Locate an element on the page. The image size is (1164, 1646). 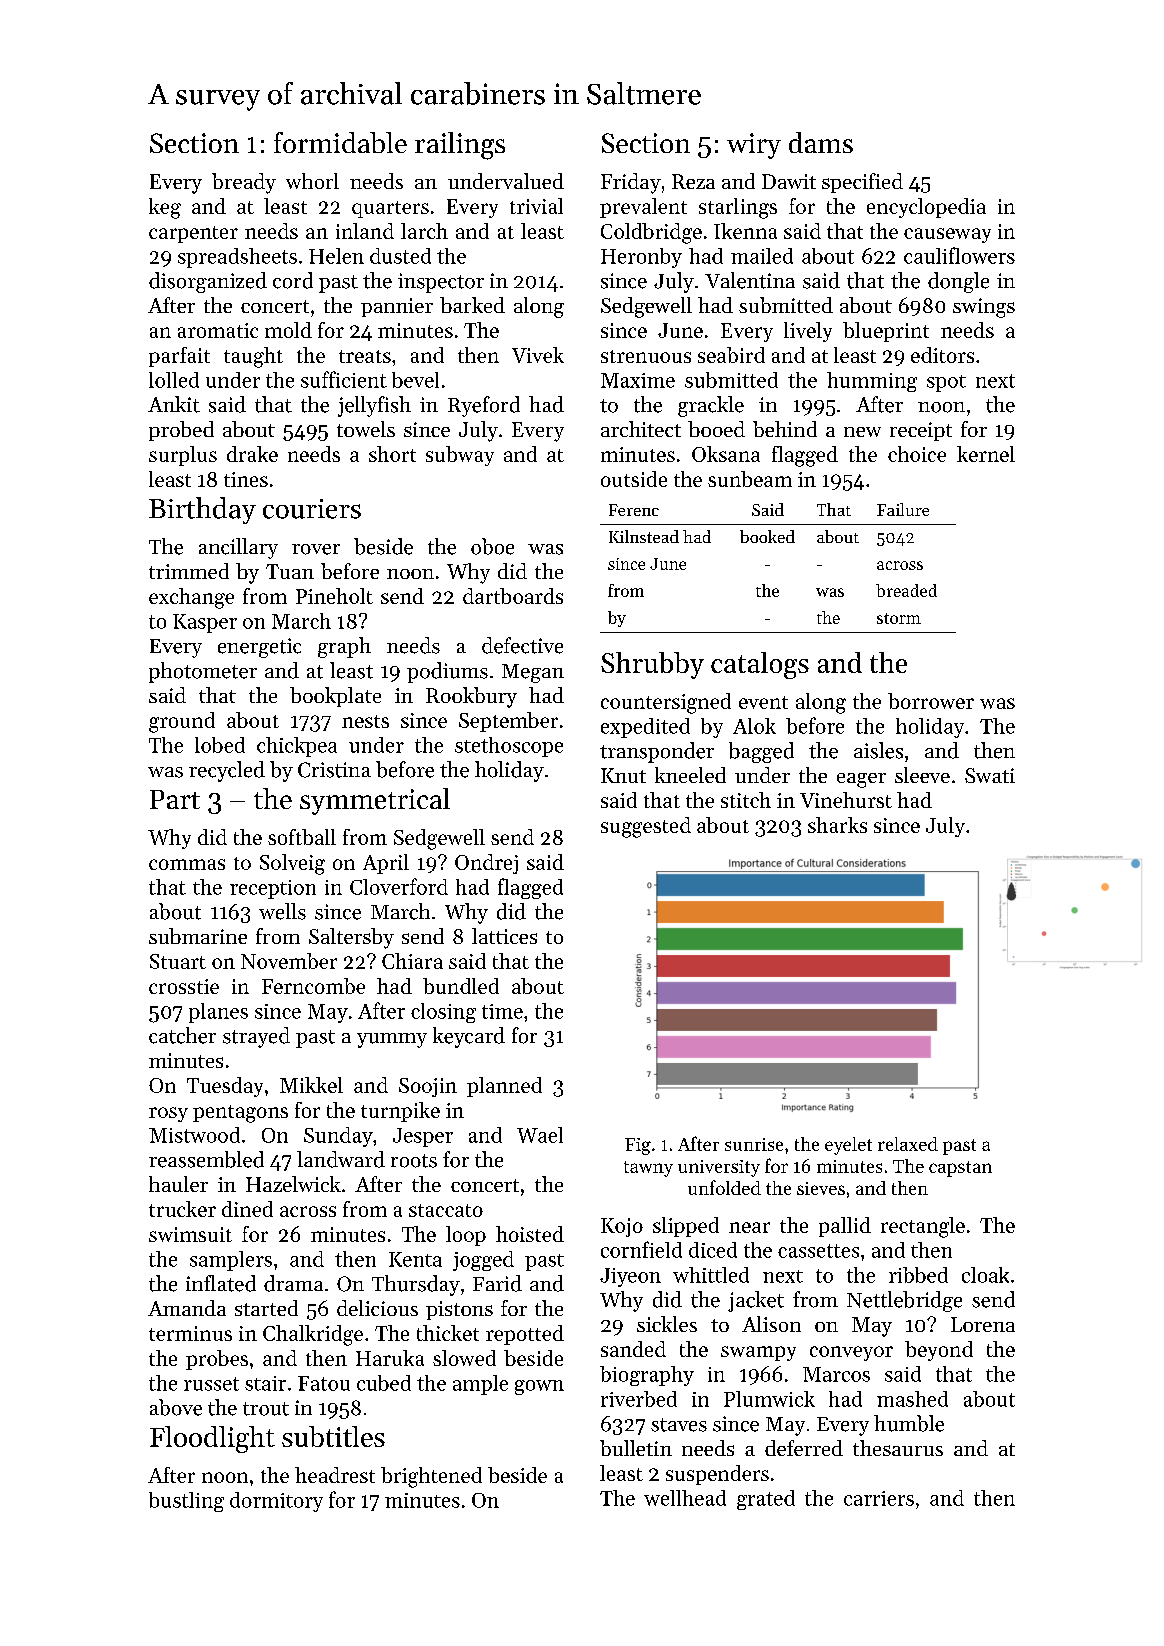
bustling is located at coordinates (186, 1502).
